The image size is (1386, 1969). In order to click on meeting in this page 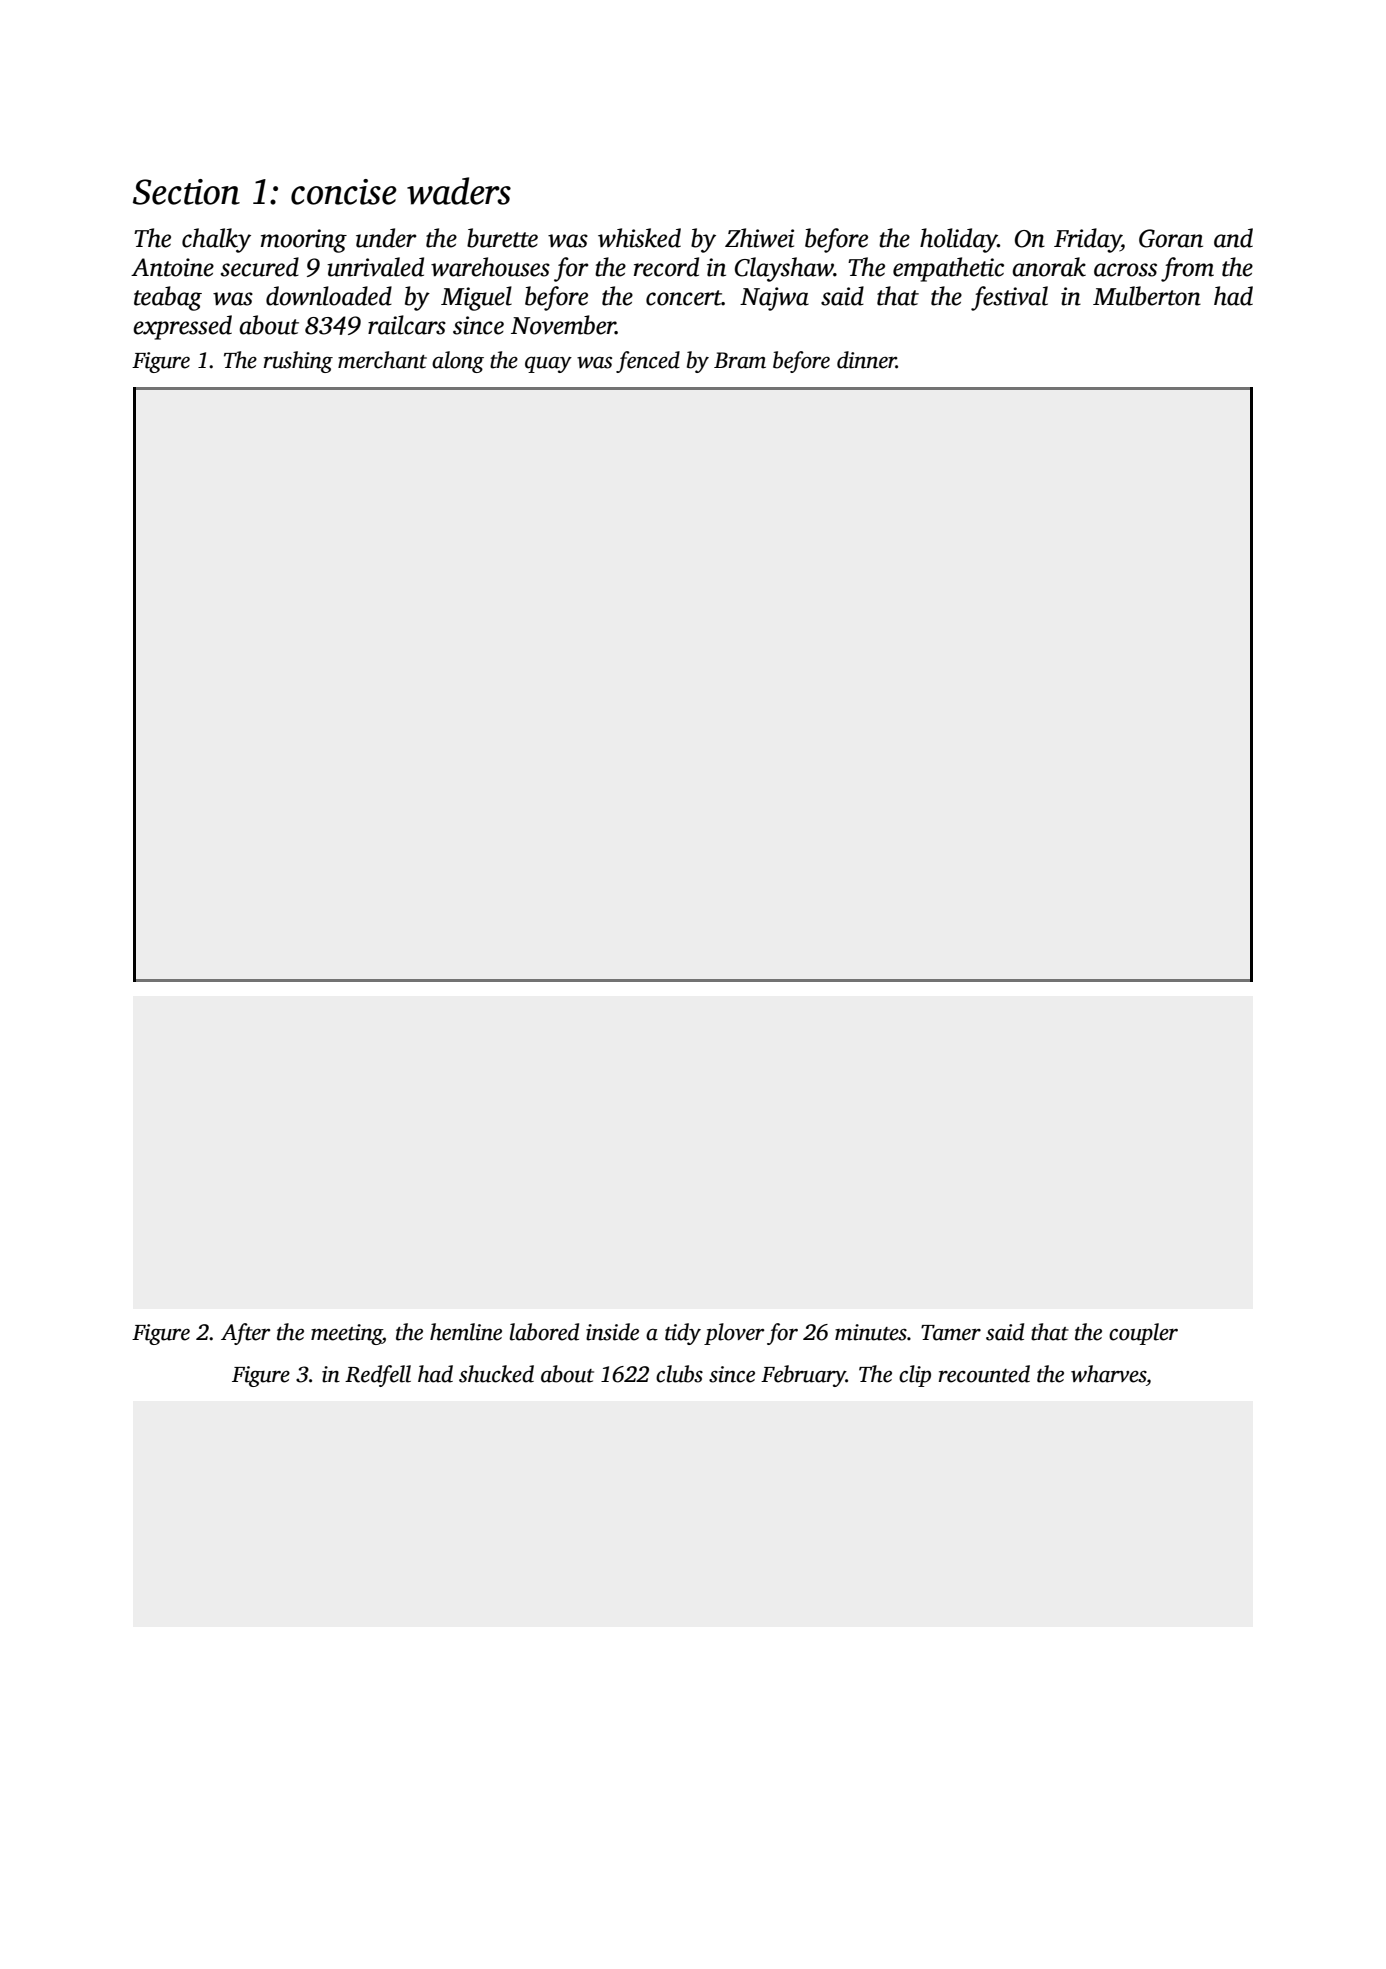, I will do `click(346, 1334)`.
